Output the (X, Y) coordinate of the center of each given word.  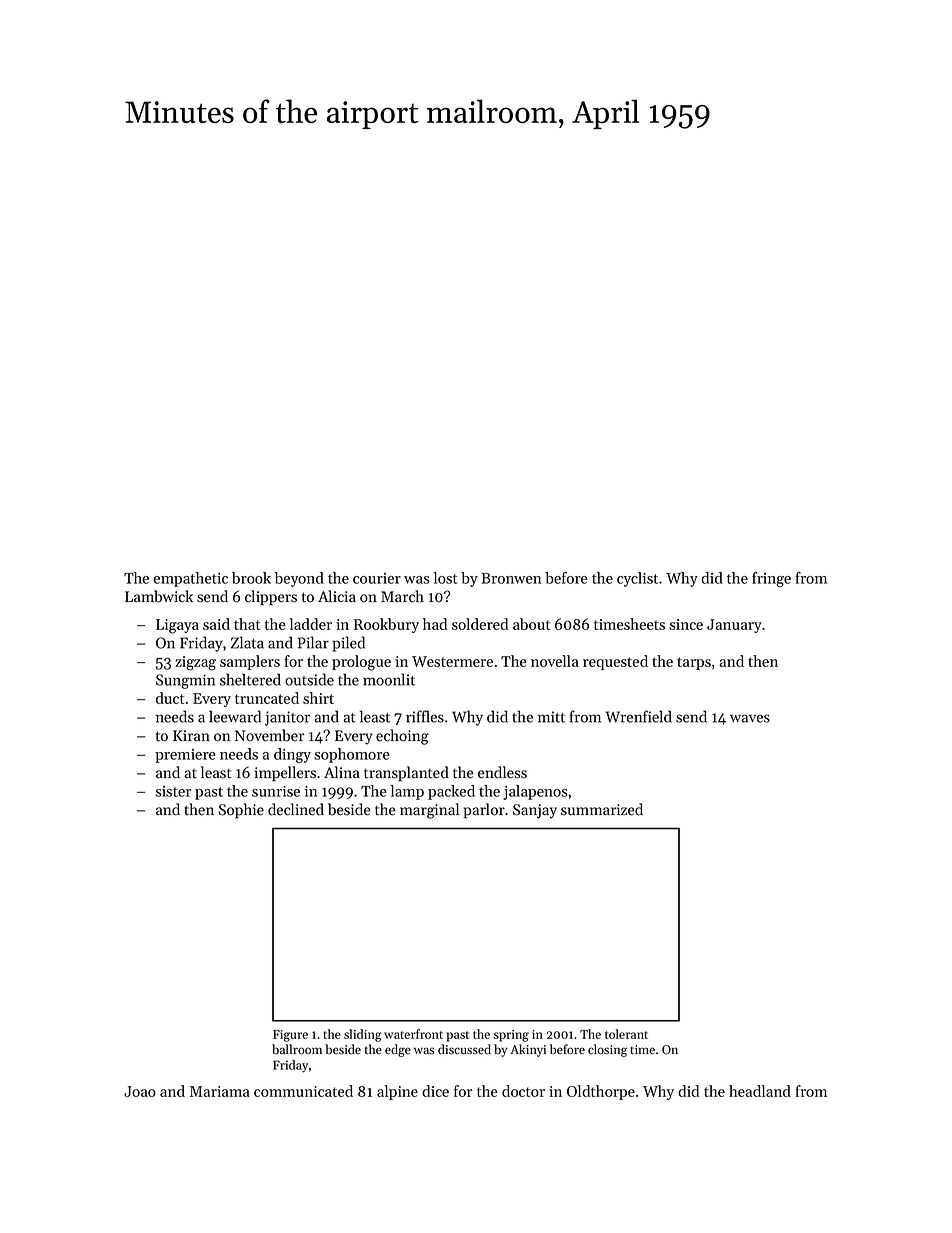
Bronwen (511, 578)
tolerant (626, 1034)
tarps (694, 663)
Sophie (241, 810)
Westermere (452, 661)
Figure (290, 1036)
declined (296, 809)
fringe (771, 579)
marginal (429, 811)
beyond (299, 579)
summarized (602, 809)
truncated (267, 698)
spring (511, 1036)
